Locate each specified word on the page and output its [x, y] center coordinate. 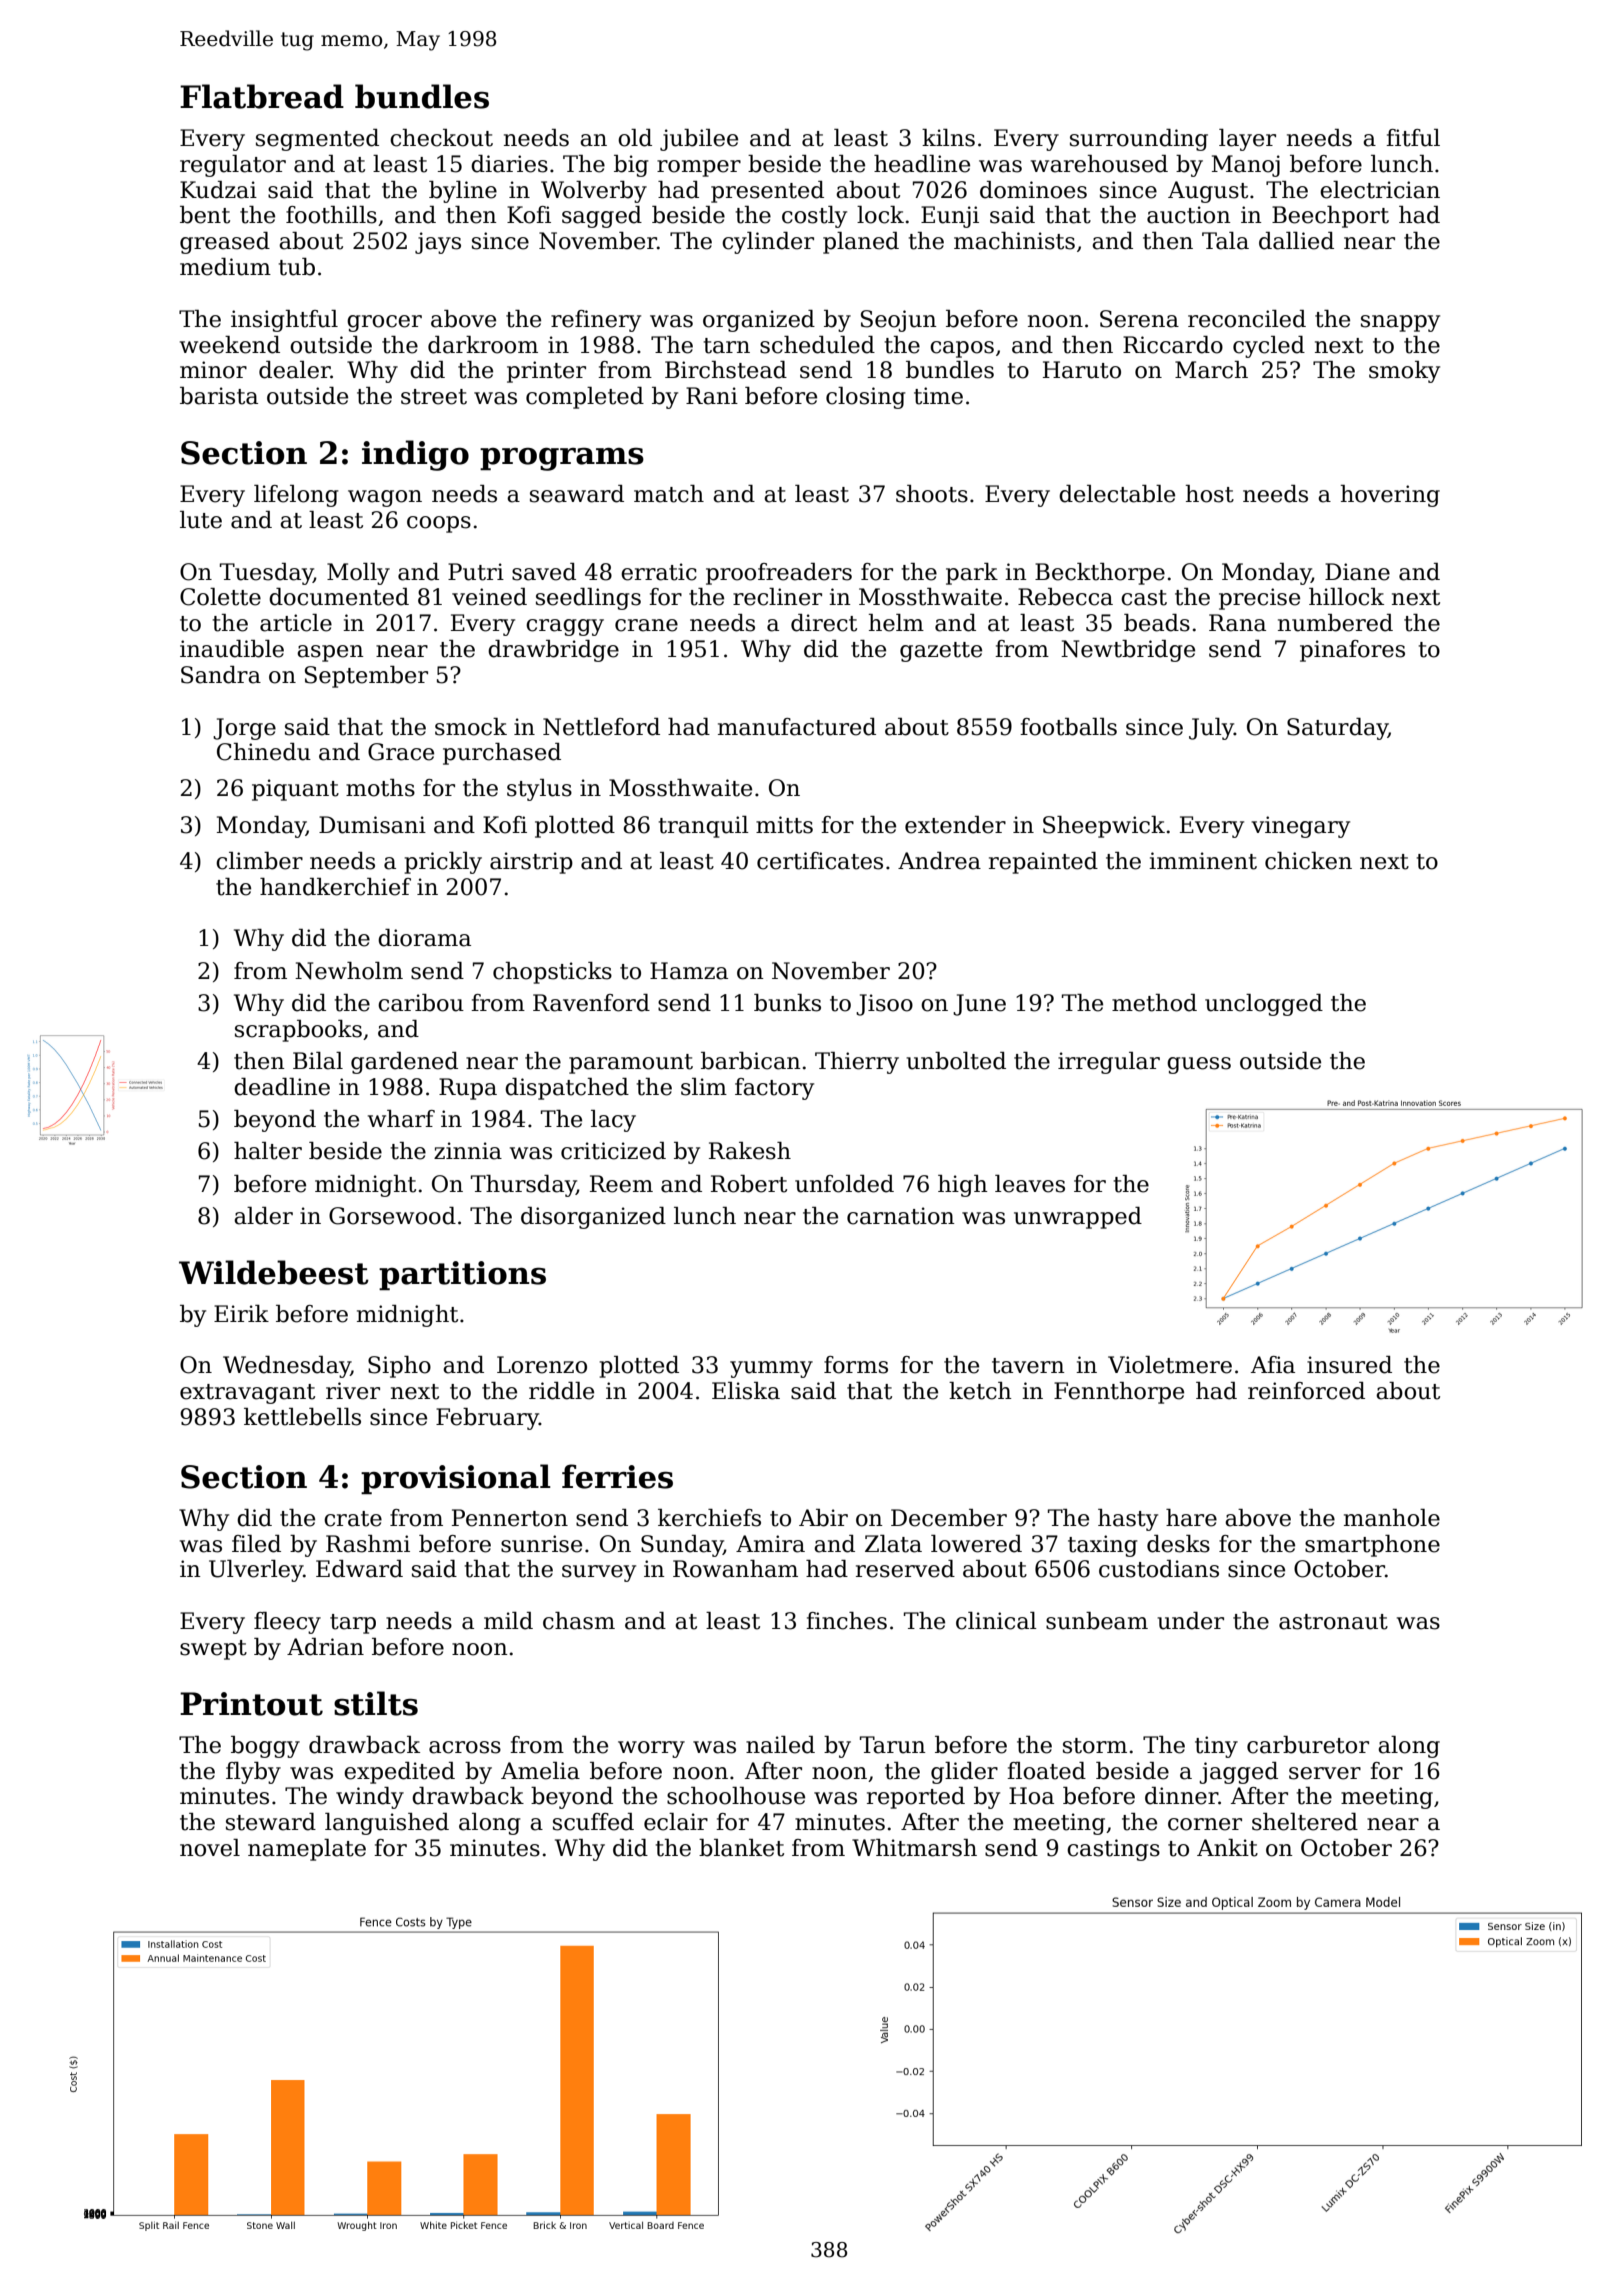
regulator [233, 166]
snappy [1400, 323]
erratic [659, 572]
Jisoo [884, 1005]
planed [861, 243]
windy [370, 1798]
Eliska [746, 1391]
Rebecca [1065, 597]
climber [259, 861]
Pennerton [510, 1518]
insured [1349, 1365]
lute [201, 520]
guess [1199, 1065]
